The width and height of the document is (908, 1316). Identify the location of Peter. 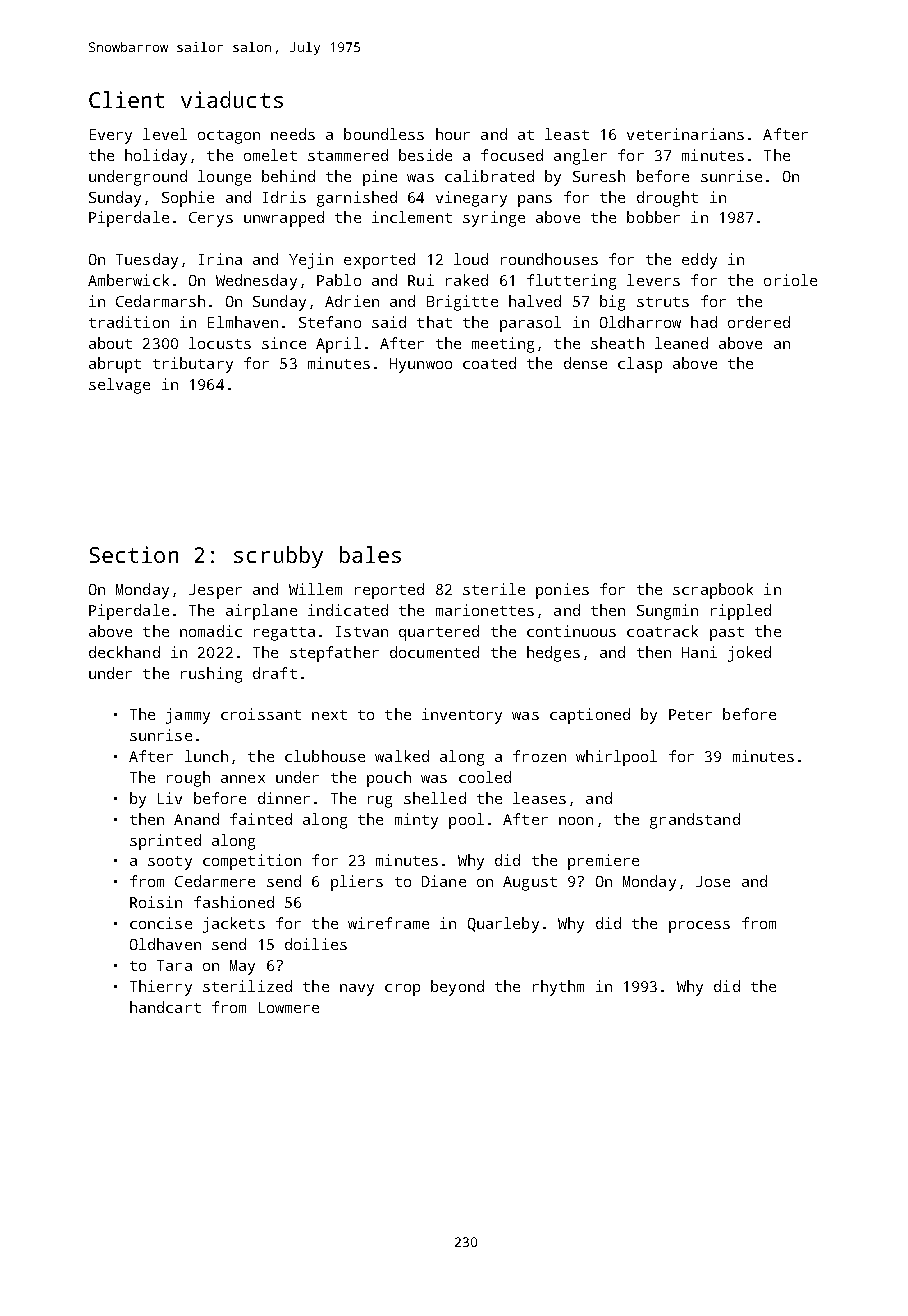
(690, 714).
